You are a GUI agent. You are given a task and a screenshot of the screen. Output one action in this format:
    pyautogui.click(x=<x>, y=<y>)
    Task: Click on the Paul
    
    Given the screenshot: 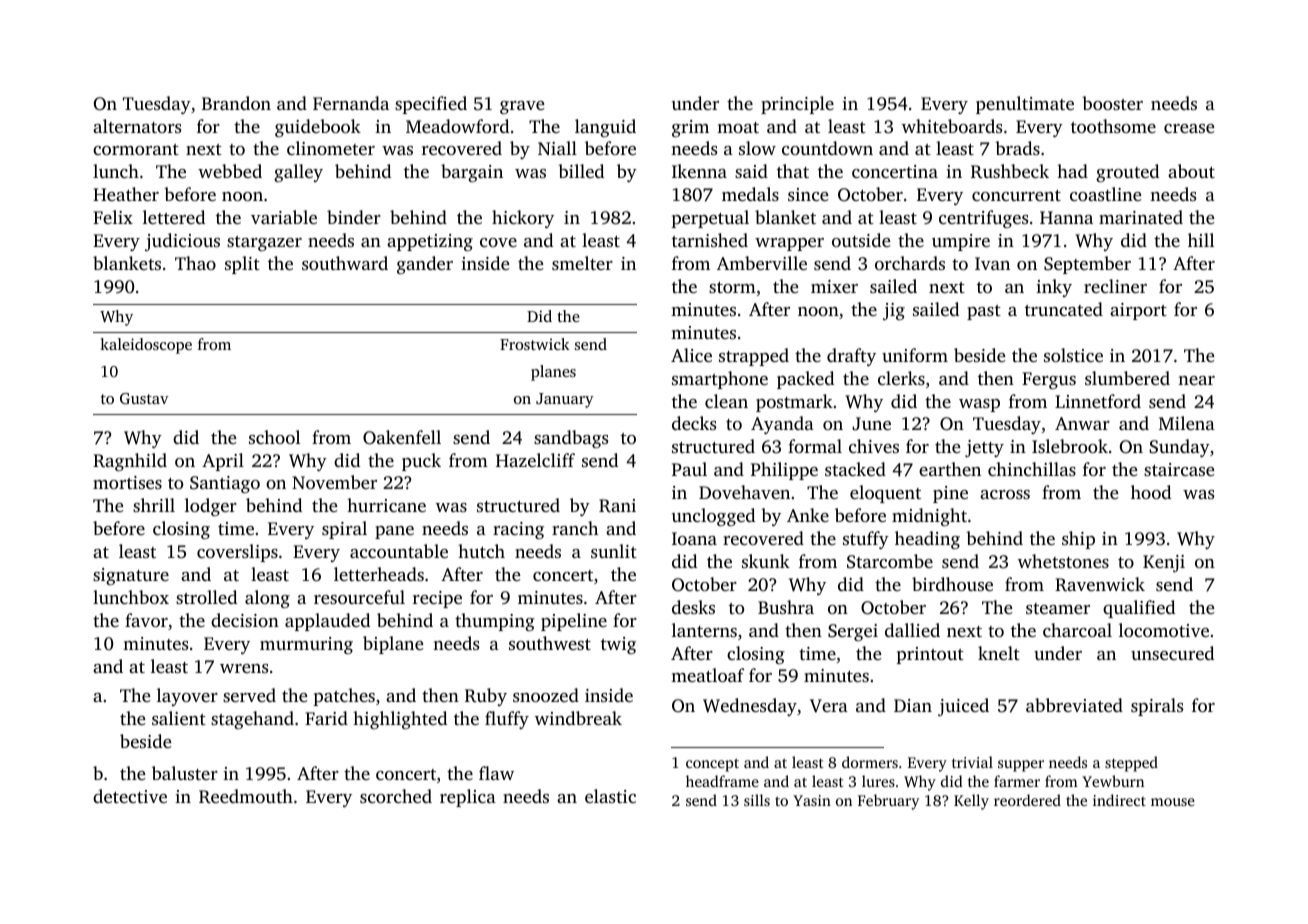 What is the action you would take?
    pyautogui.click(x=689, y=469)
